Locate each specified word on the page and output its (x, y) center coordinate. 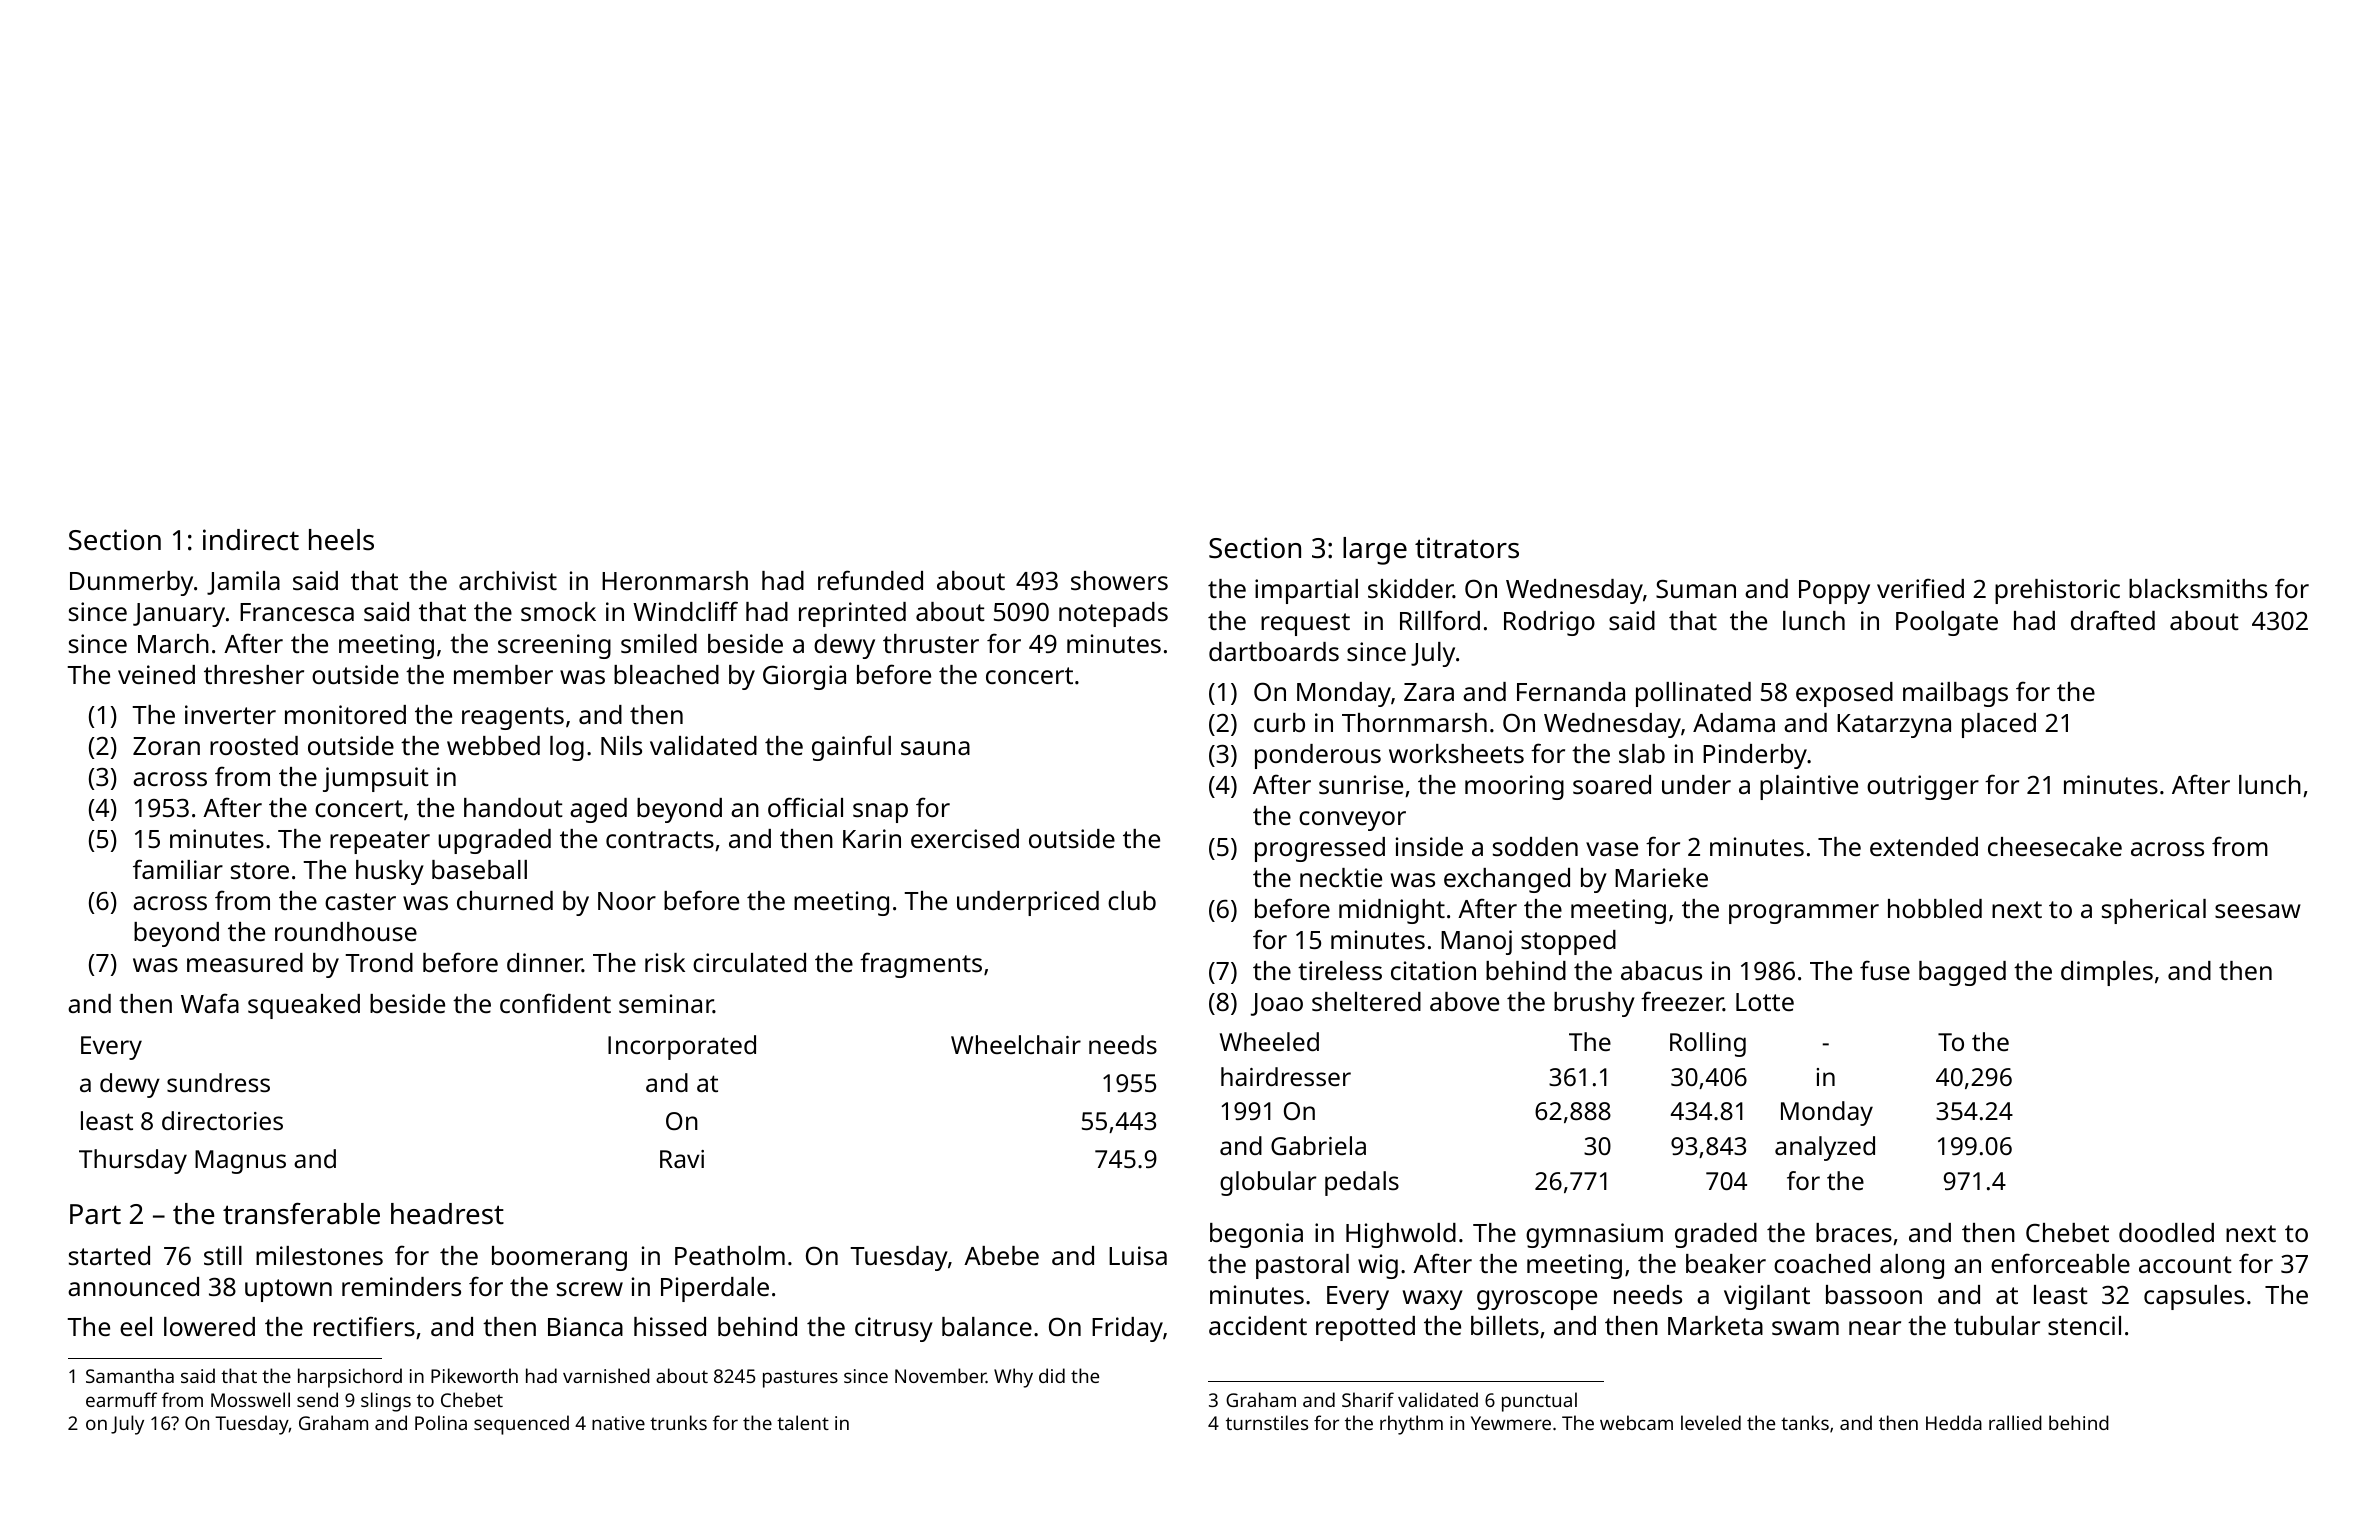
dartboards (1274, 651)
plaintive (1809, 787)
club (1132, 900)
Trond (379, 962)
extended (1924, 846)
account (2185, 1264)
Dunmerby (131, 583)
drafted (2113, 620)
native (618, 1423)
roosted (254, 745)
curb (1279, 722)
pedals (1362, 1183)
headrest (447, 1214)
